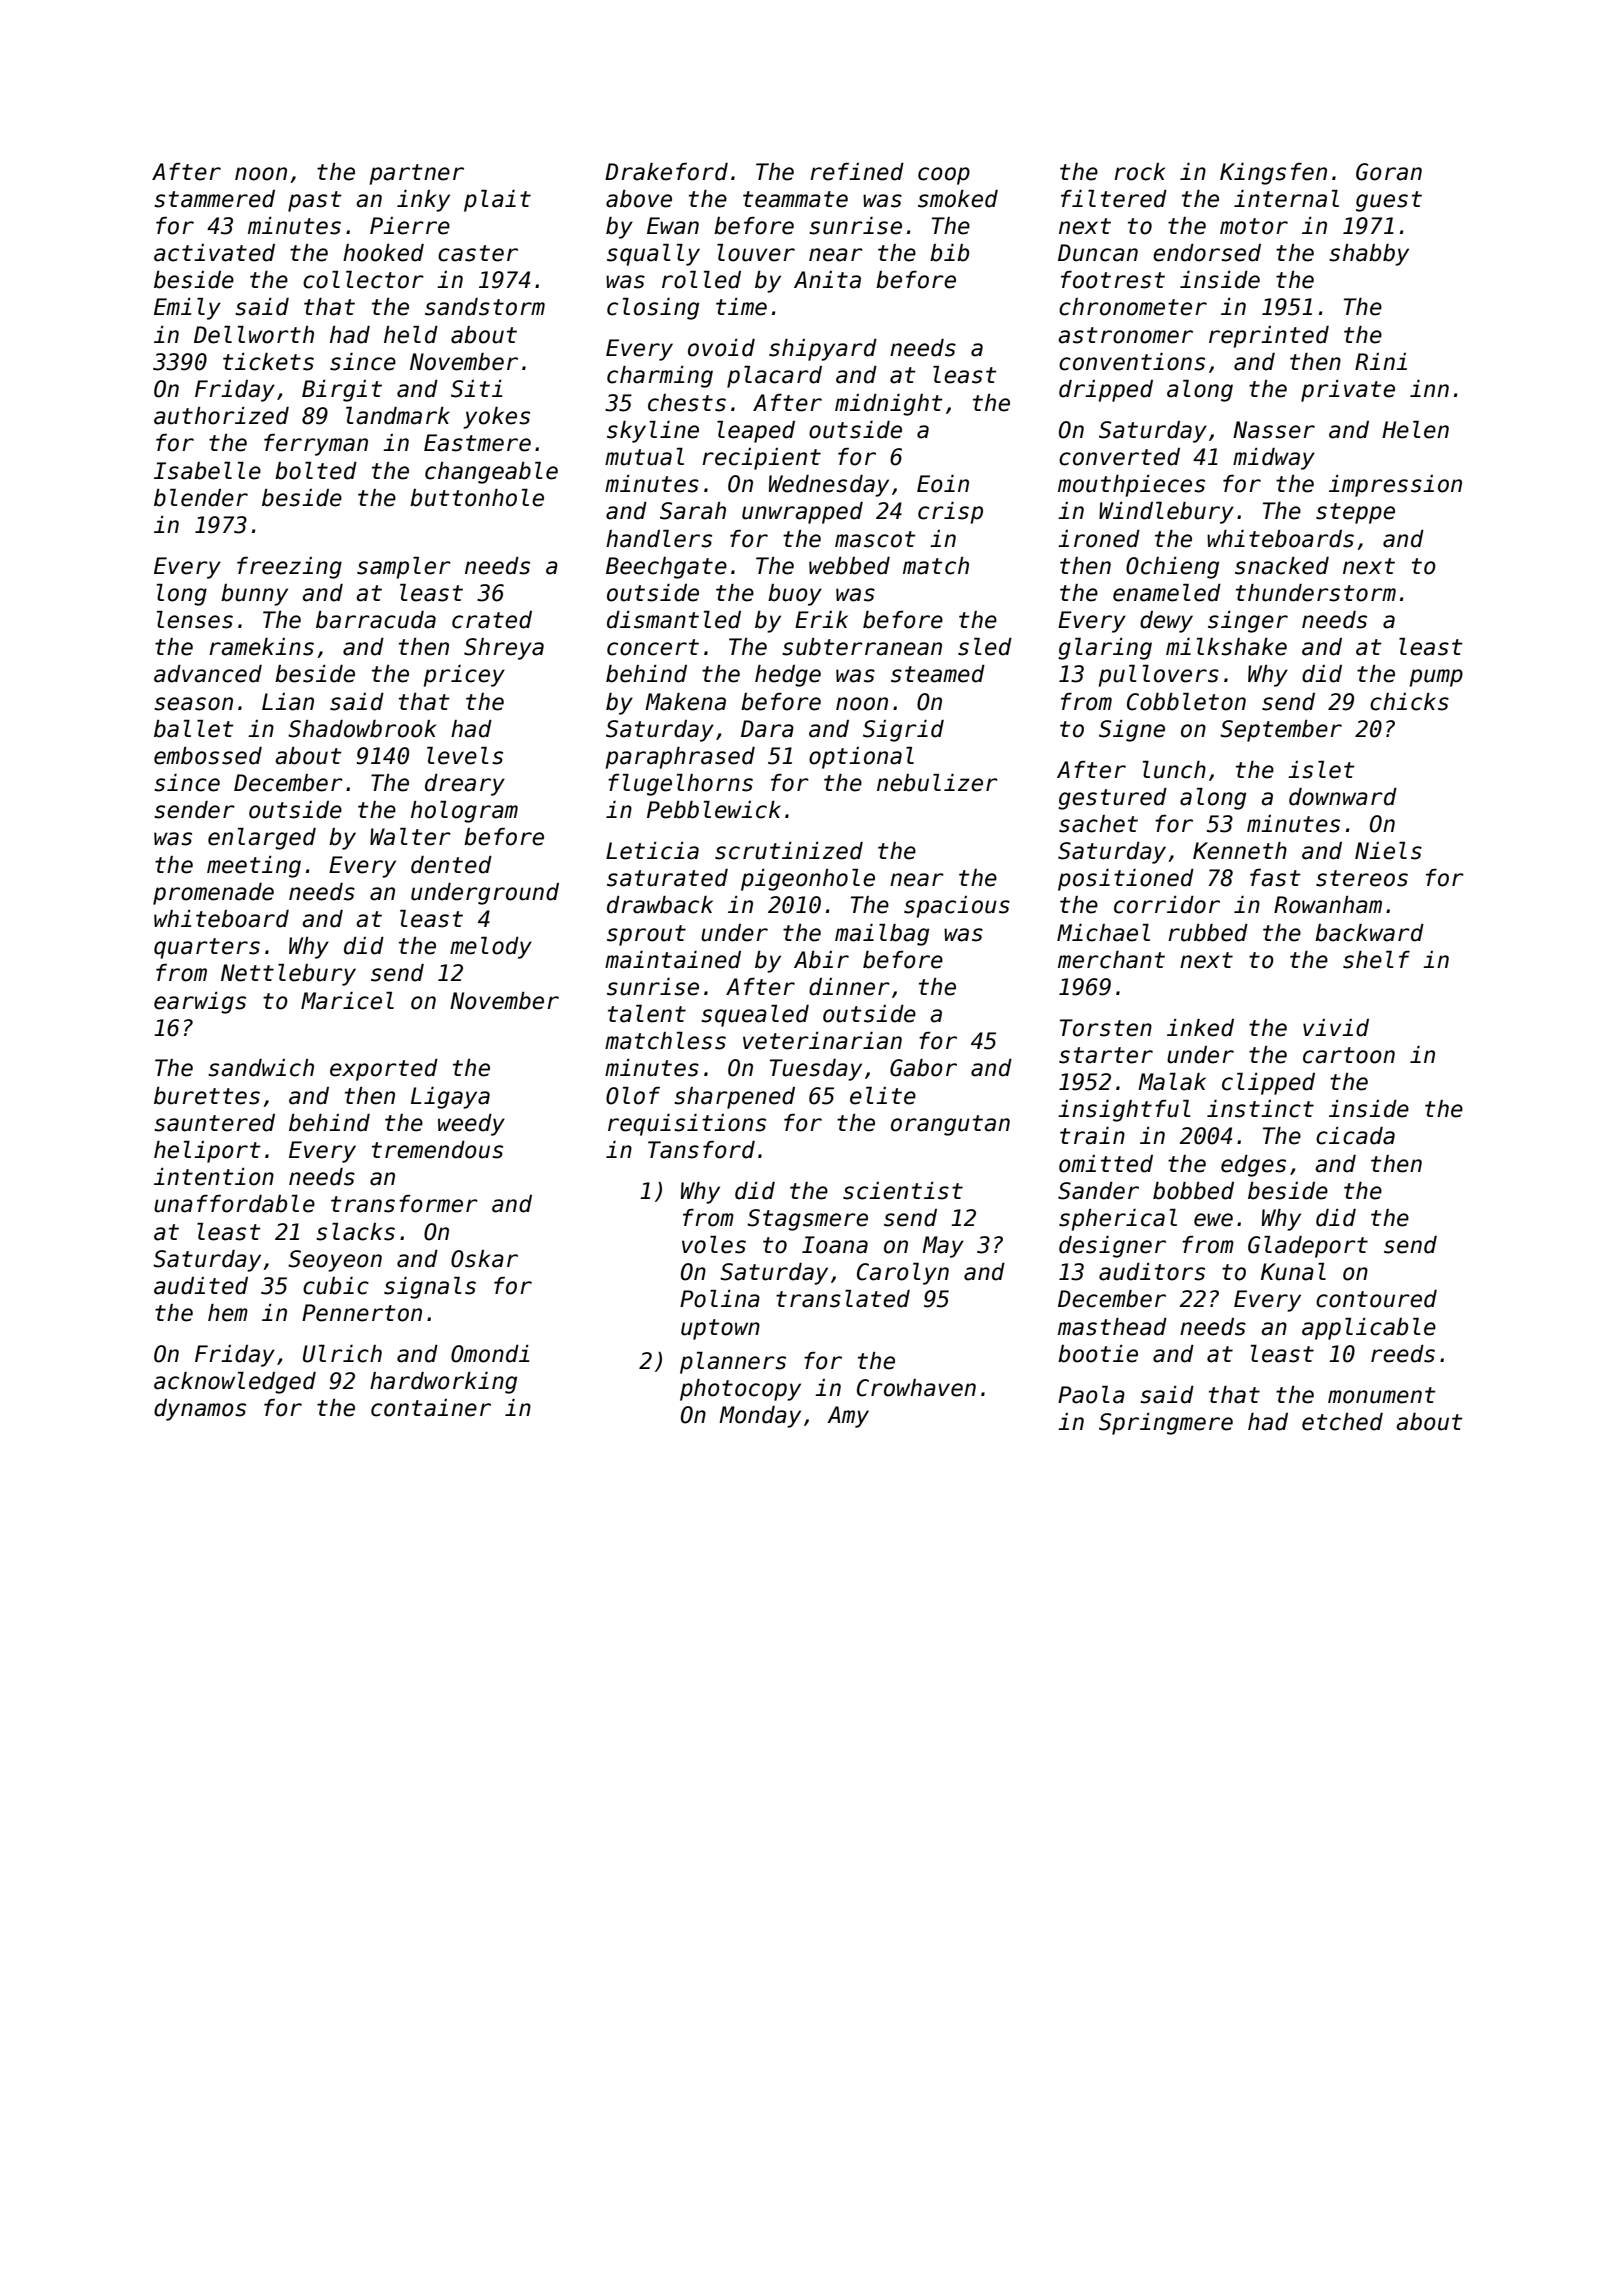 The image size is (1620, 2292). I want to click on earwigs, so click(200, 1003).
